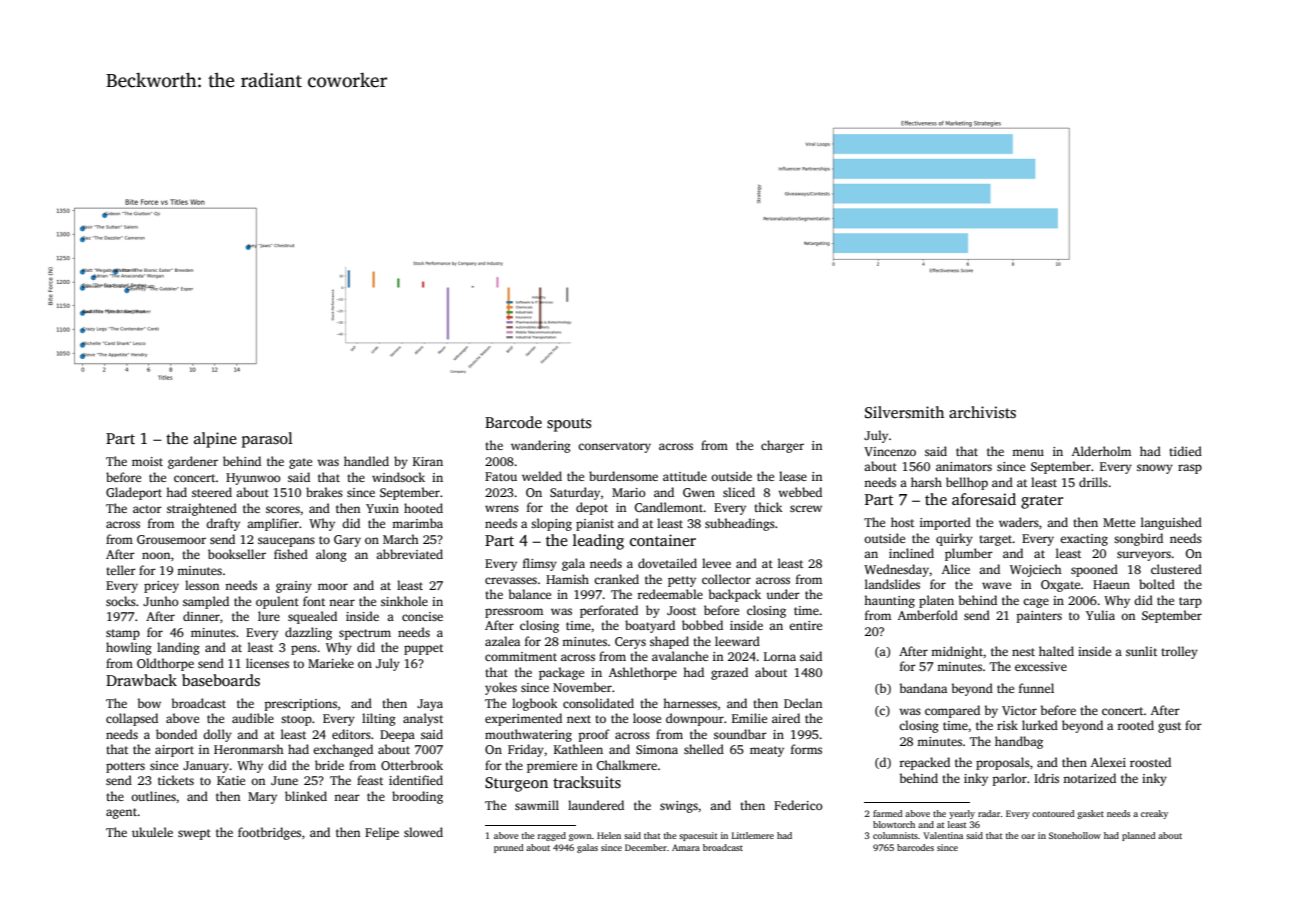 The width and height of the image is (1308, 924). I want to click on footbridges, so click(269, 833).
